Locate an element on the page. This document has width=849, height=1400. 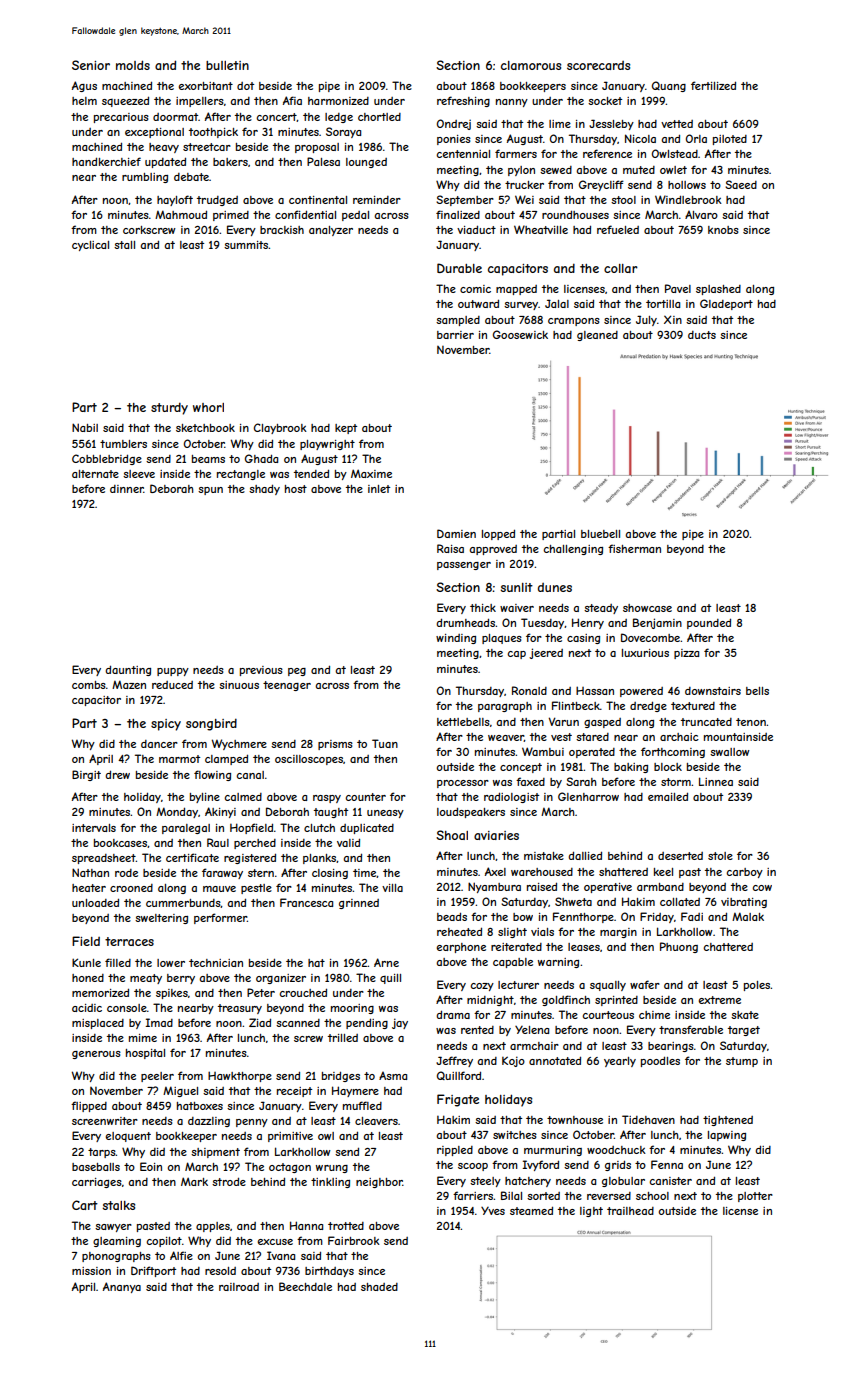
Agus is located at coordinates (84, 86).
